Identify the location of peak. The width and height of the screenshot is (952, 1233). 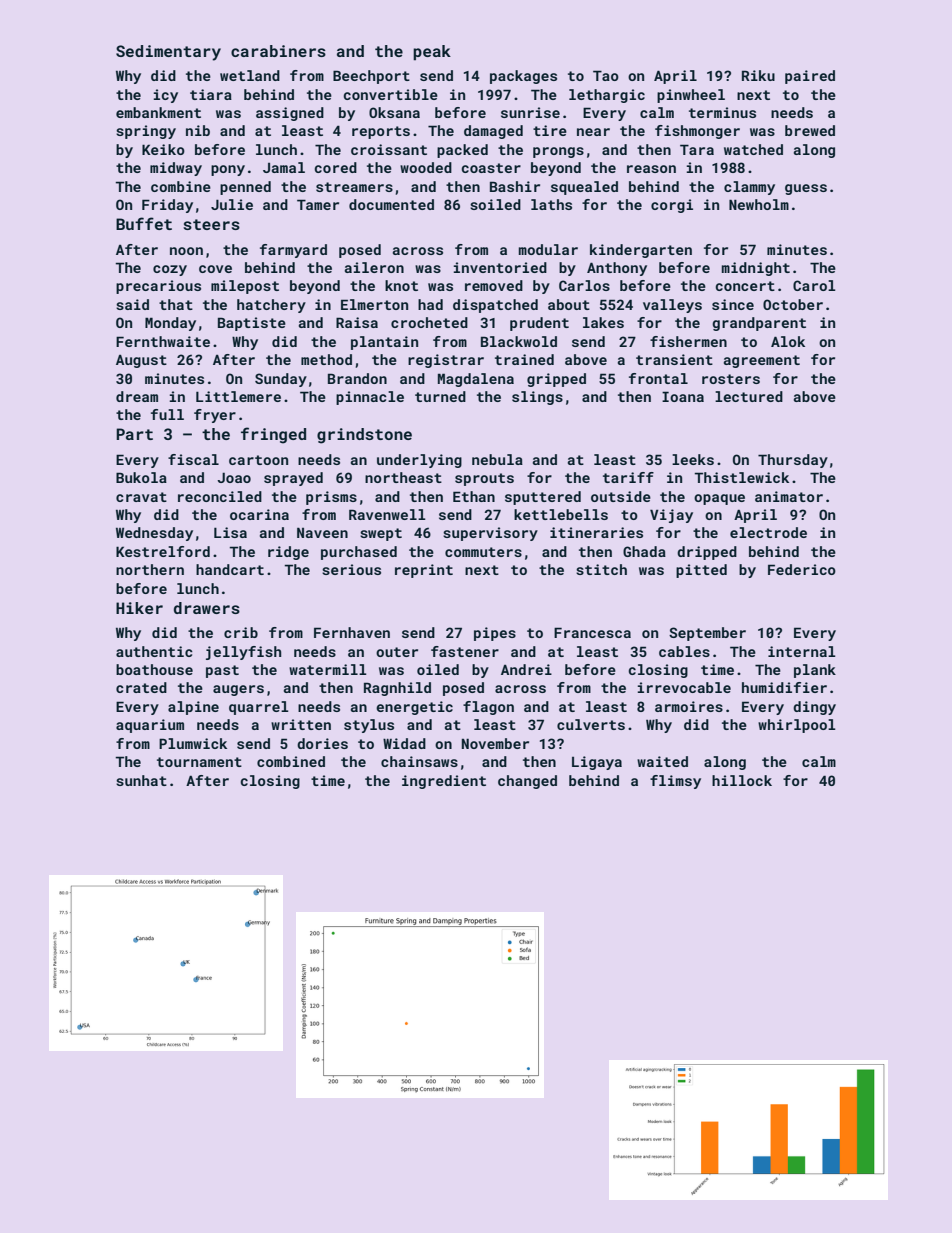
(432, 53).
